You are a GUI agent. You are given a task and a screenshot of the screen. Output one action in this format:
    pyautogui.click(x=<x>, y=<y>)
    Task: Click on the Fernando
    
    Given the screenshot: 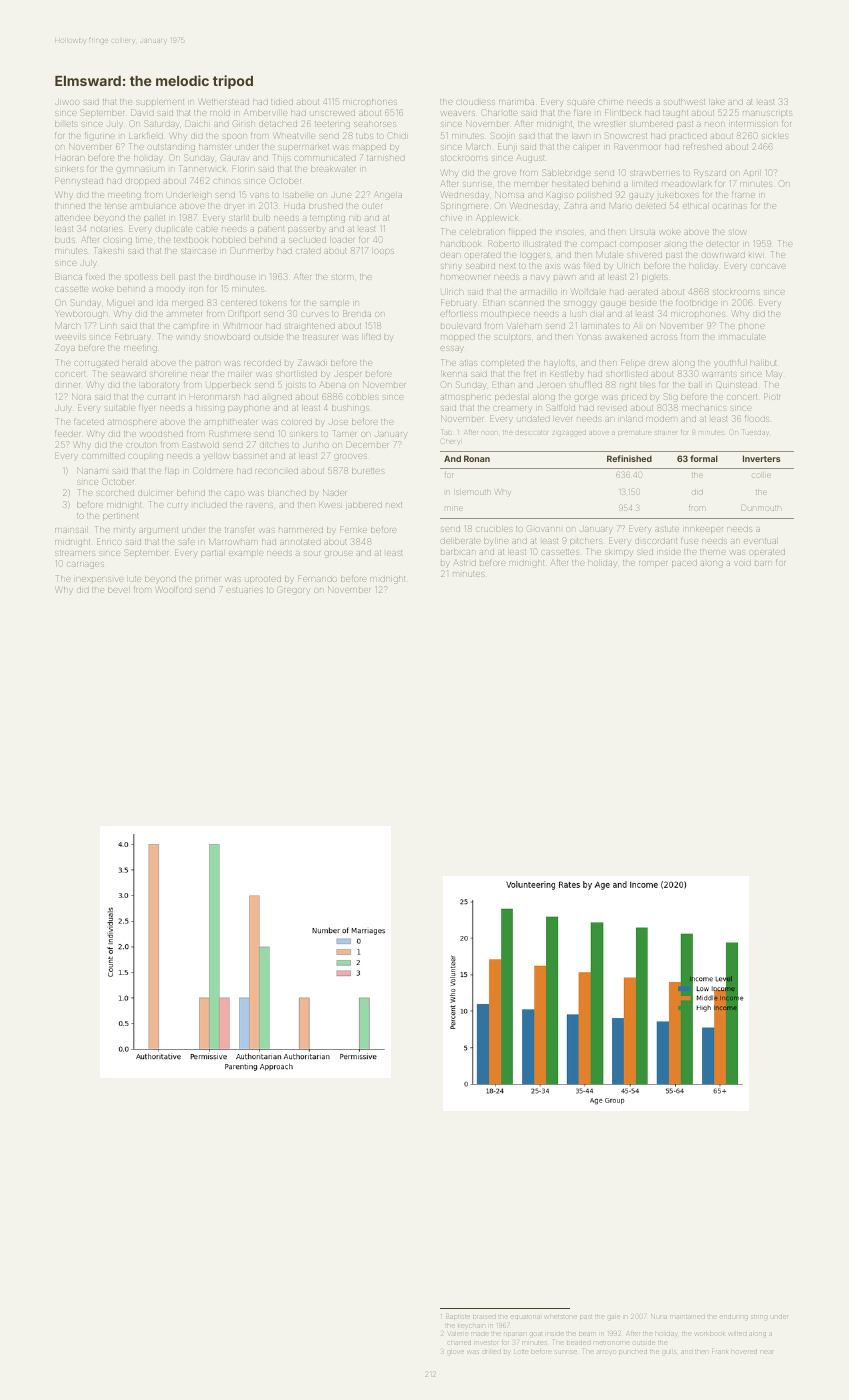 What is the action you would take?
    pyautogui.click(x=317, y=578)
